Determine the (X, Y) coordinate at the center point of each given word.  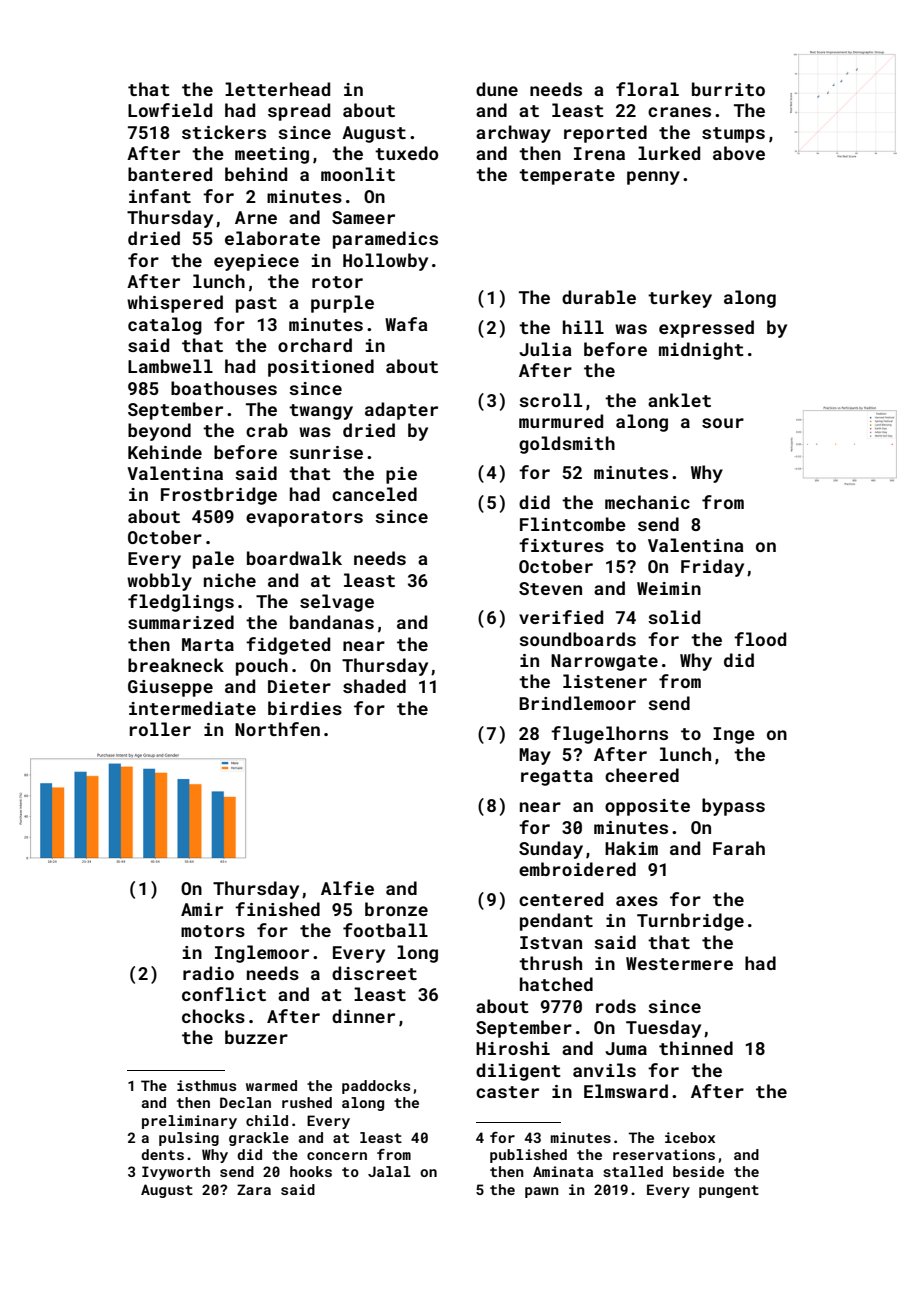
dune (497, 89)
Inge (734, 735)
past (256, 305)
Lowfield (170, 110)
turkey (680, 299)
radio (208, 973)
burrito (728, 89)
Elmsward (626, 1091)
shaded (374, 686)
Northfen (277, 729)
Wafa (406, 324)
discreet (374, 973)
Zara (254, 1189)
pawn (542, 1192)
